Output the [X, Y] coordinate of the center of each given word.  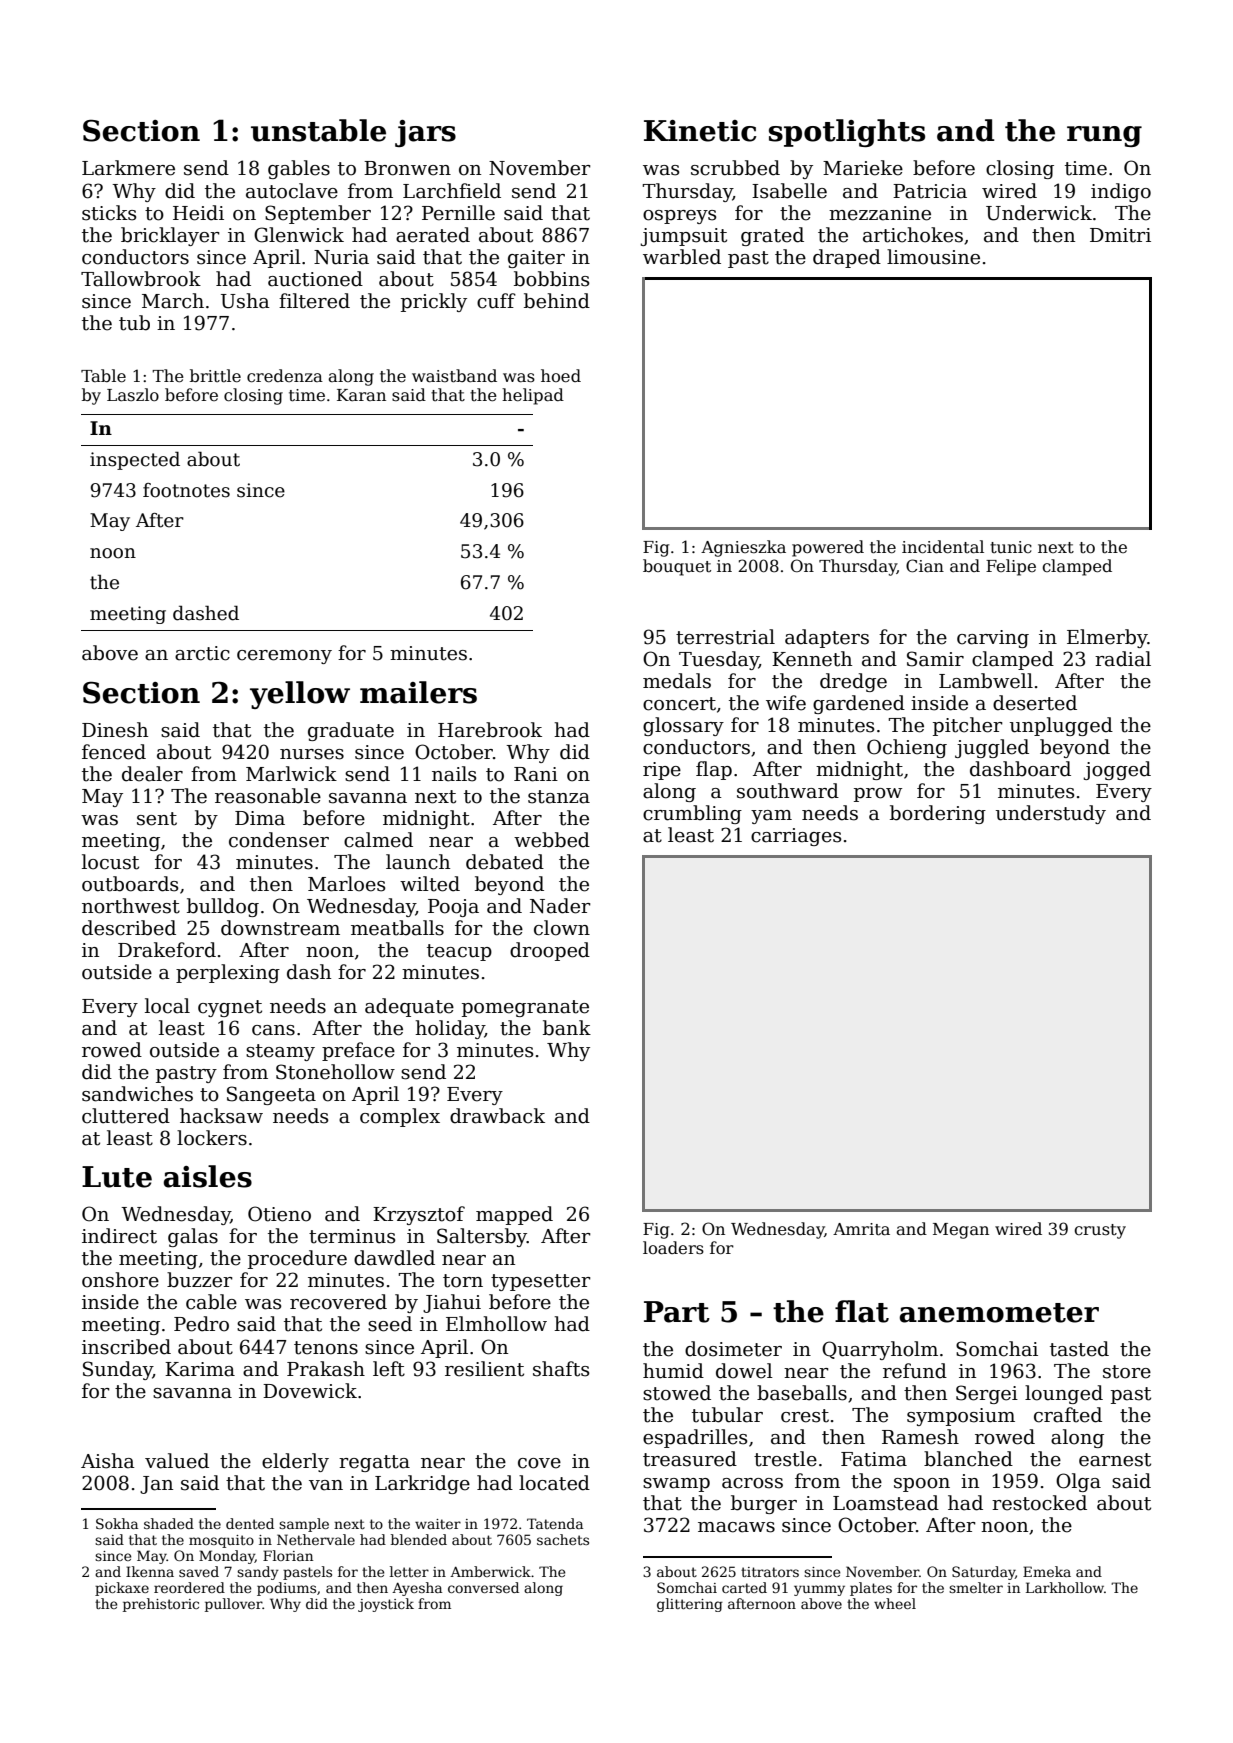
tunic [1011, 547]
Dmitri [1120, 235]
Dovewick [310, 1391]
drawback [497, 1116]
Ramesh [920, 1437]
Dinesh [115, 730]
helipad [533, 396]
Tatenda [555, 1523]
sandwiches [137, 1094]
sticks [109, 213]
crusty [1100, 1231]
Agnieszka [743, 548]
